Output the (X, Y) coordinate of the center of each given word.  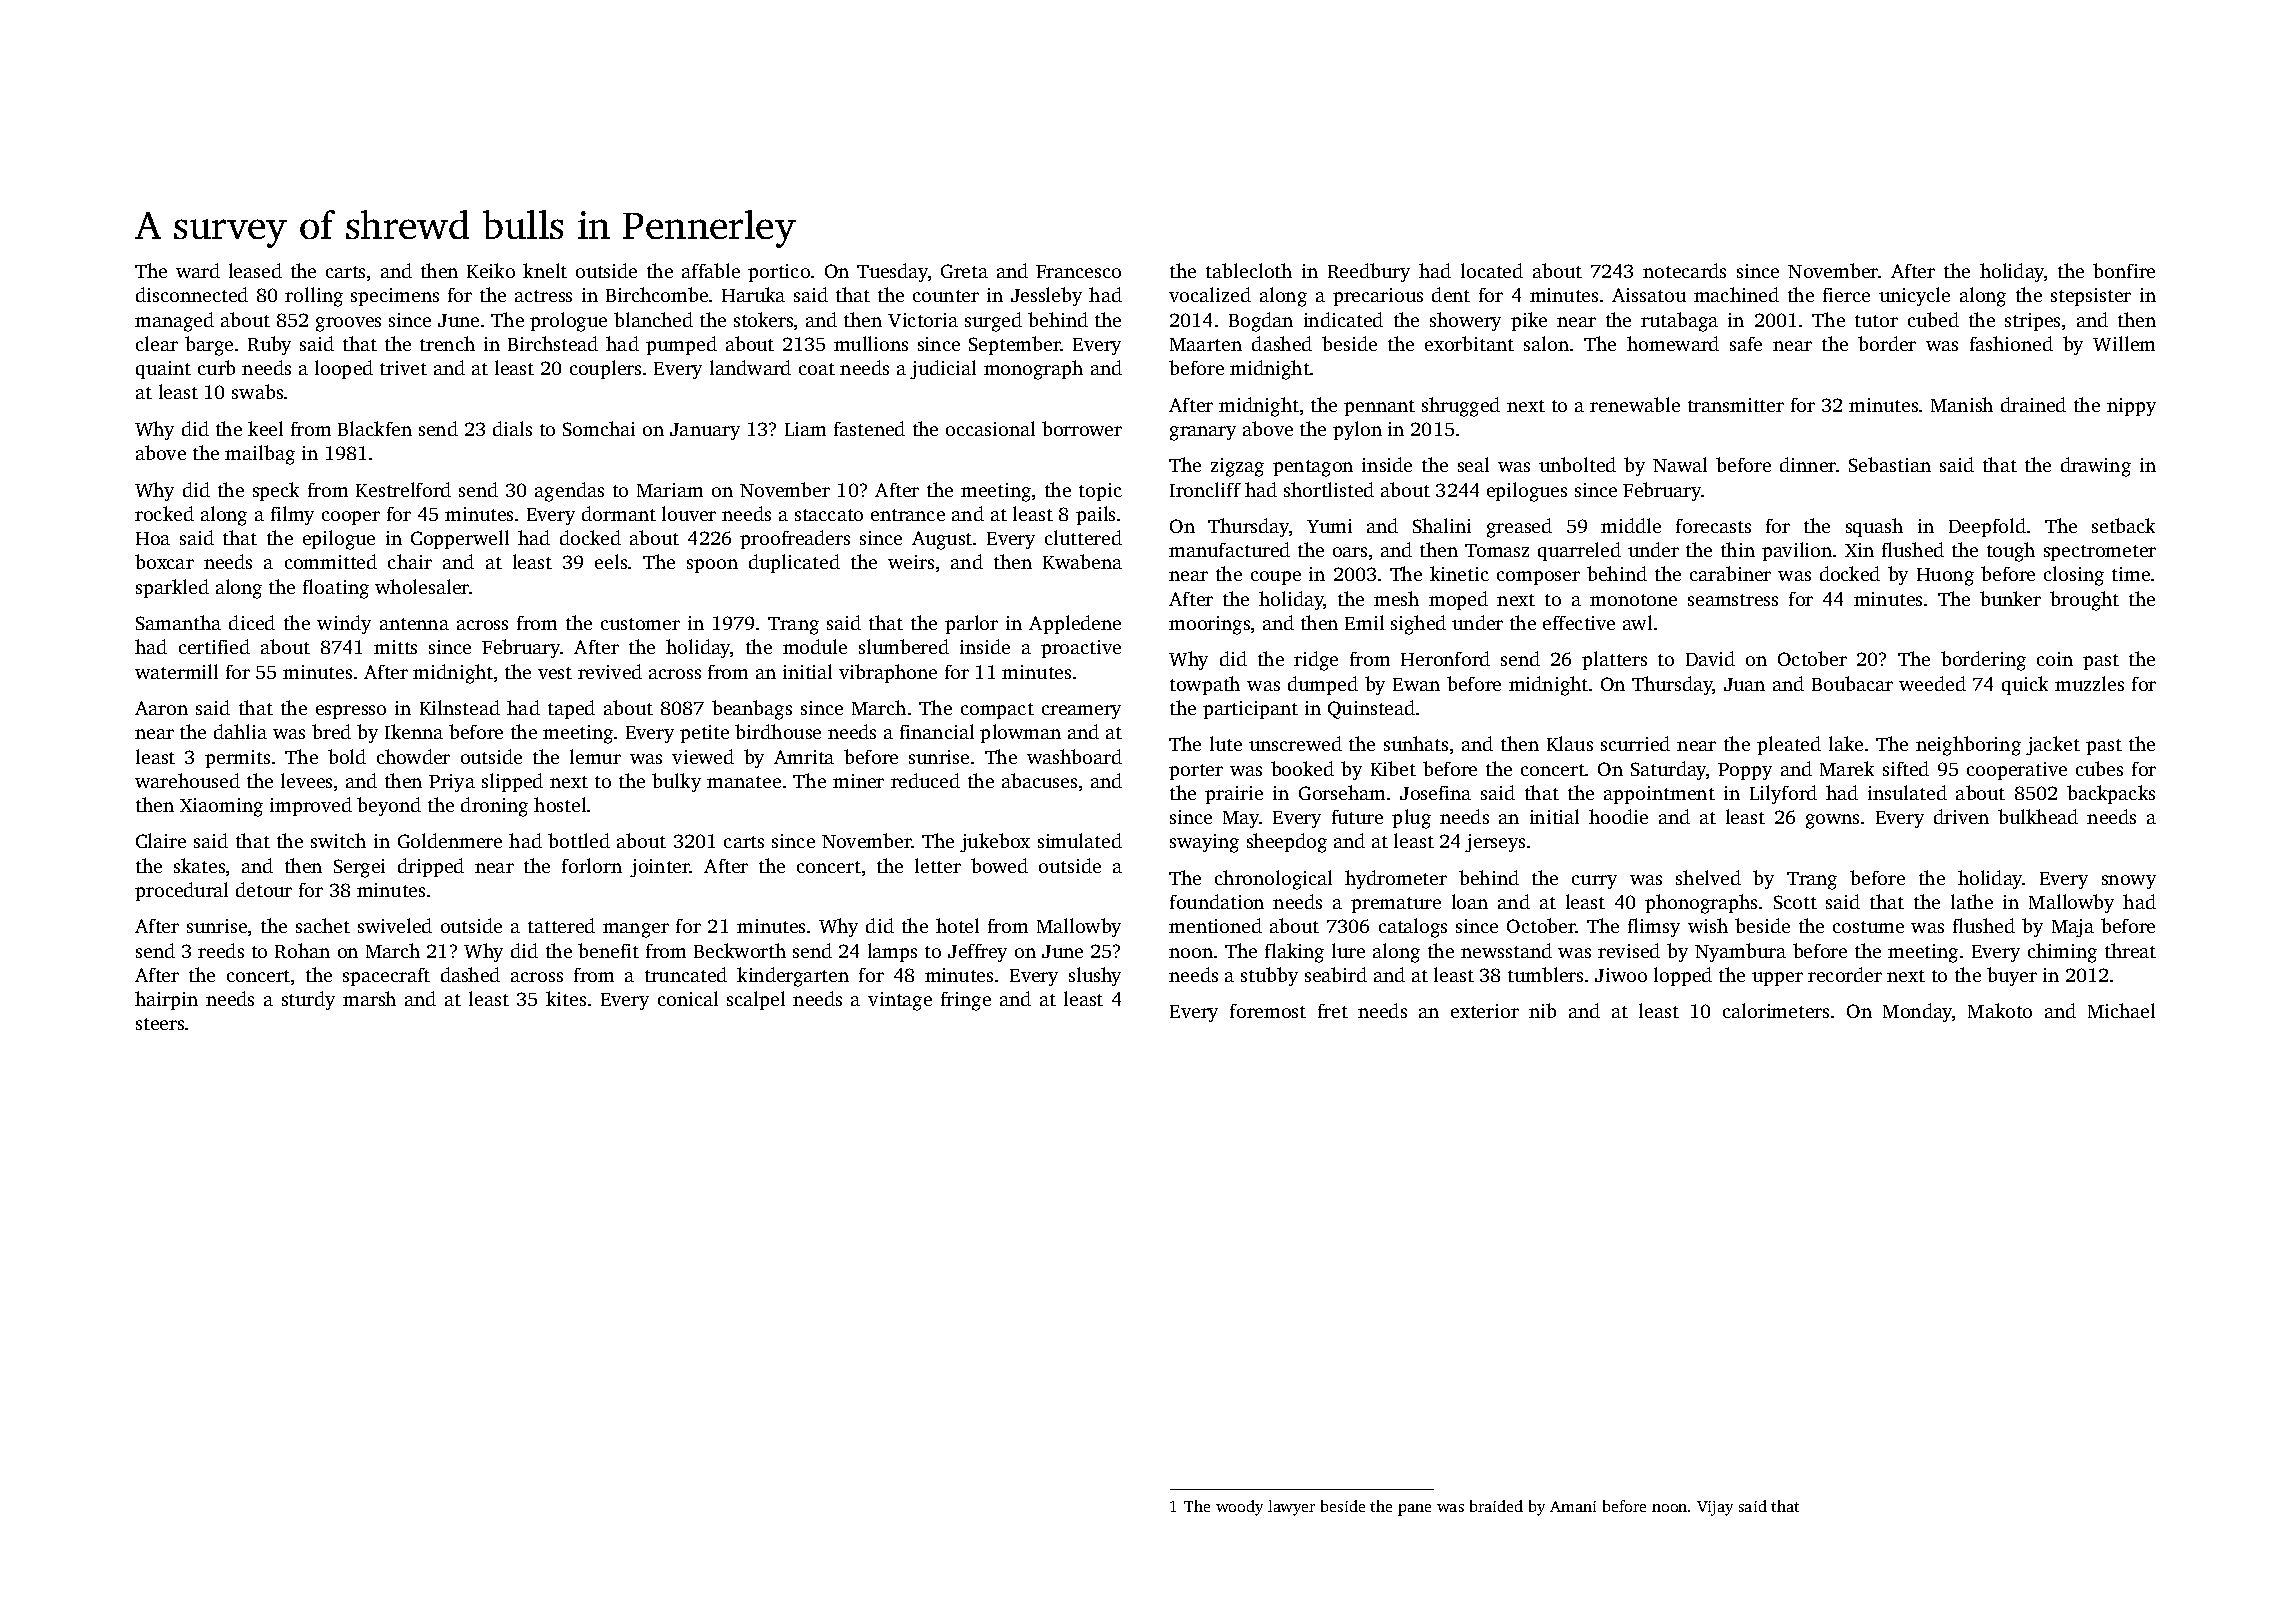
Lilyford (1783, 794)
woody (1239, 1508)
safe (1746, 344)
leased (255, 270)
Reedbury (1369, 272)
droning (494, 807)
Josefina (1435, 793)
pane (1414, 1510)
